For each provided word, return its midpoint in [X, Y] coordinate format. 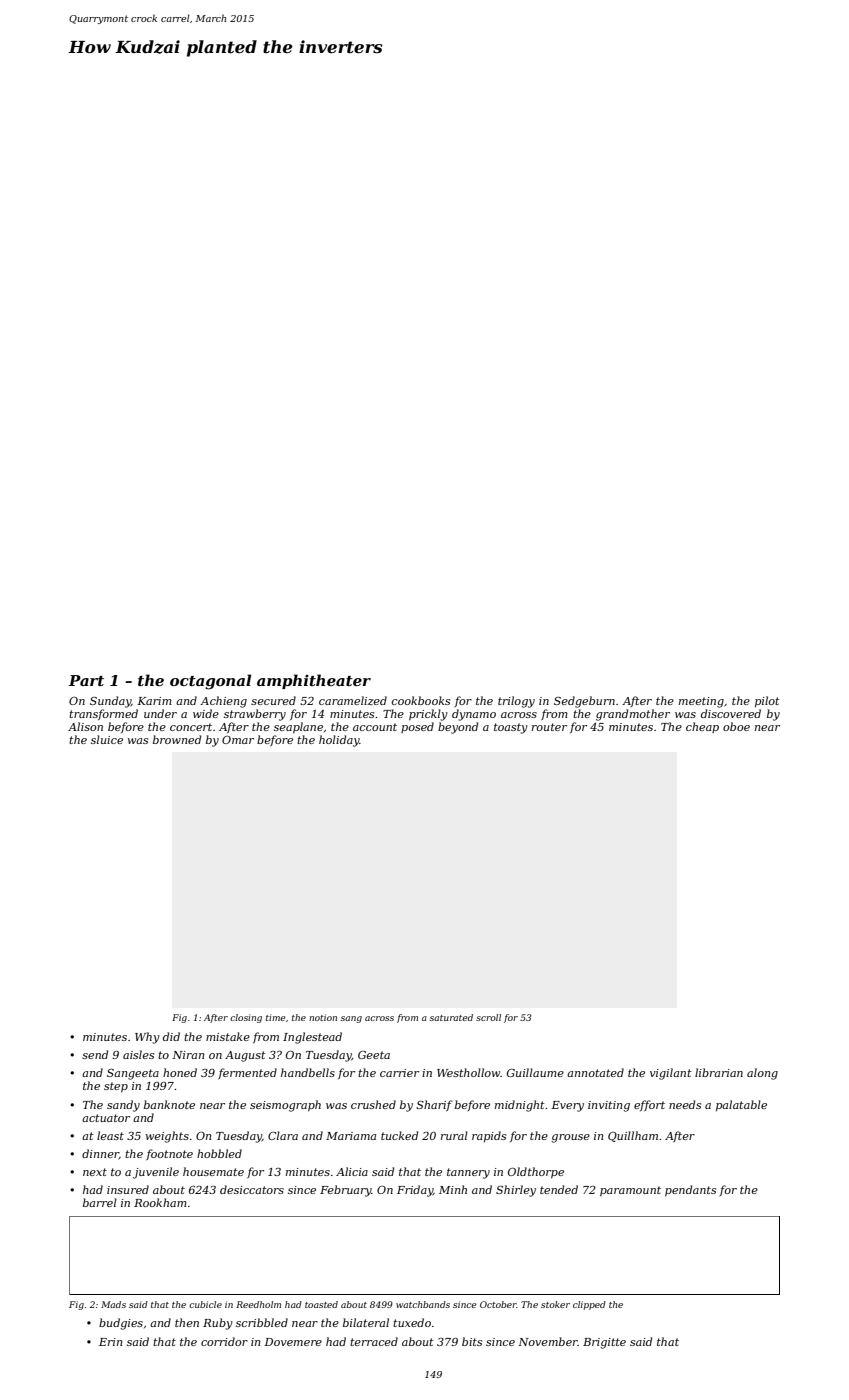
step [116, 1087]
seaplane [298, 727]
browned [177, 739]
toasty [511, 728]
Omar [238, 740]
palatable [741, 1105]
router [549, 727]
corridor [224, 1341]
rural [454, 1135]
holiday [339, 741]
